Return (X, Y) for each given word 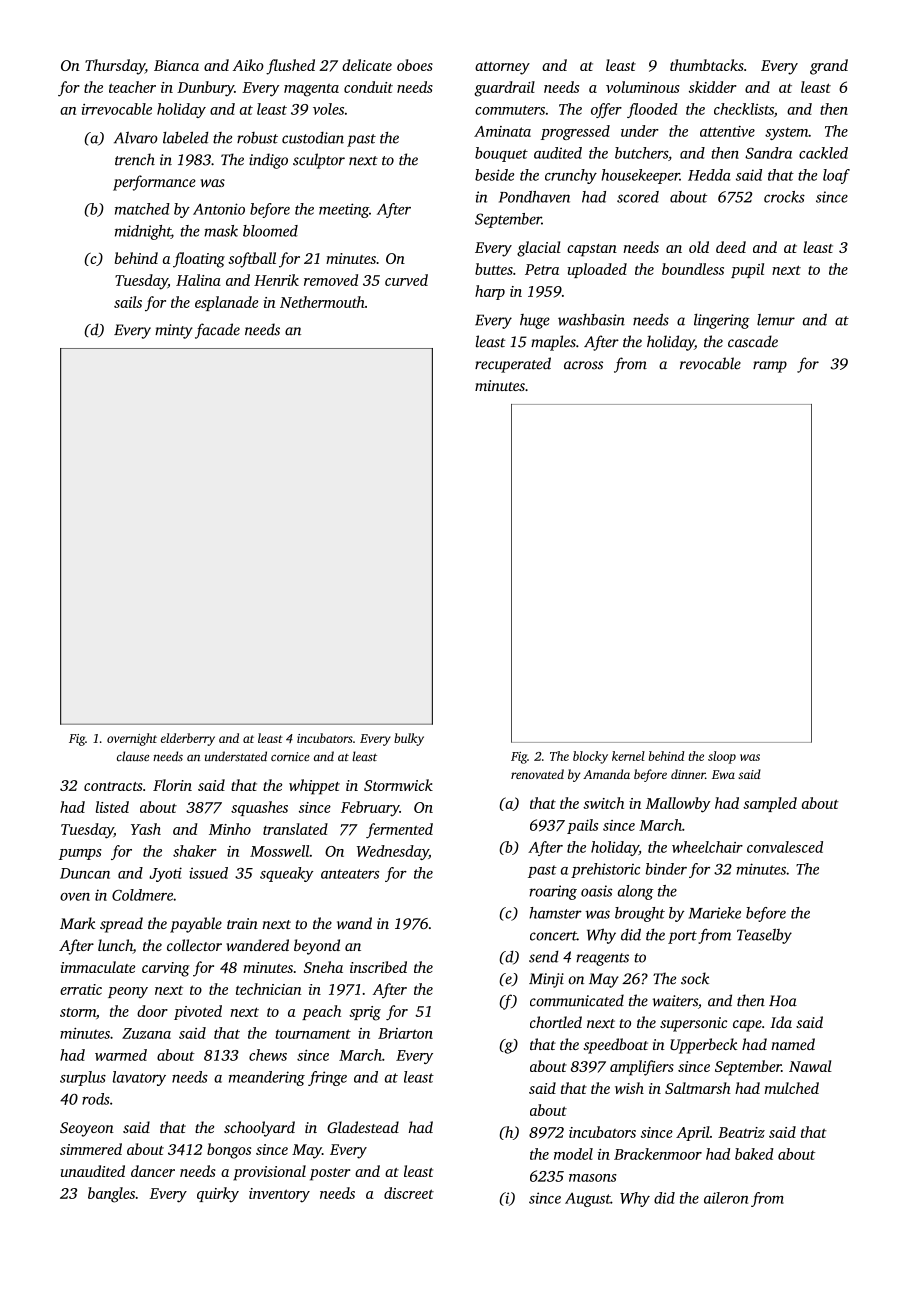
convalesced (785, 847)
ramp (770, 367)
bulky (409, 739)
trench (135, 159)
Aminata (502, 131)
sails (128, 302)
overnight (132, 739)
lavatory (139, 1078)
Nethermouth (322, 302)
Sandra (768, 153)
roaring (553, 892)
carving (166, 969)
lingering (722, 321)
